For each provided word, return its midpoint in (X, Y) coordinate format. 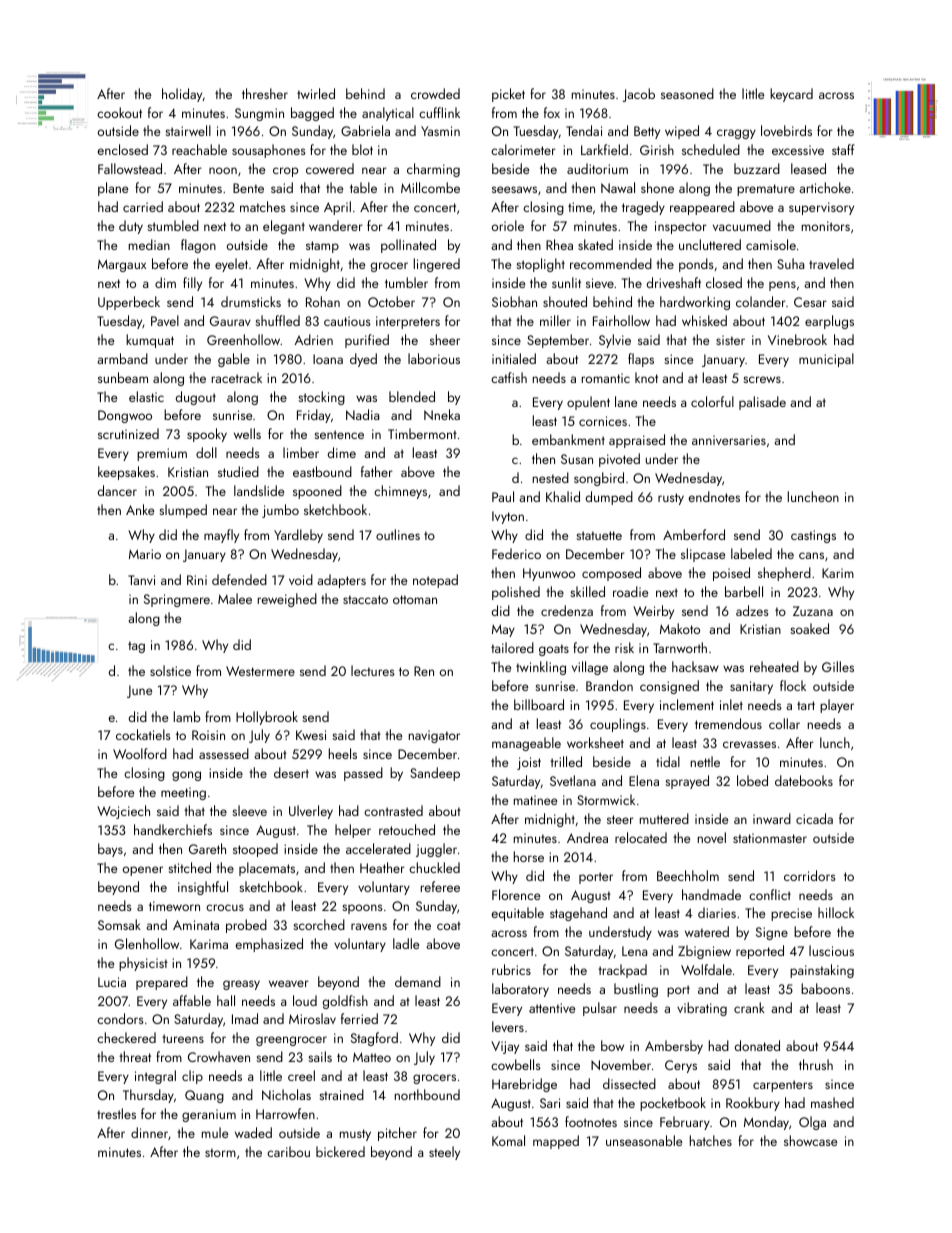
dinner (149, 1132)
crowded (435, 93)
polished (516, 593)
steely (444, 1153)
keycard (791, 95)
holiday (182, 95)
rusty (671, 499)
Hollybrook (267, 718)
